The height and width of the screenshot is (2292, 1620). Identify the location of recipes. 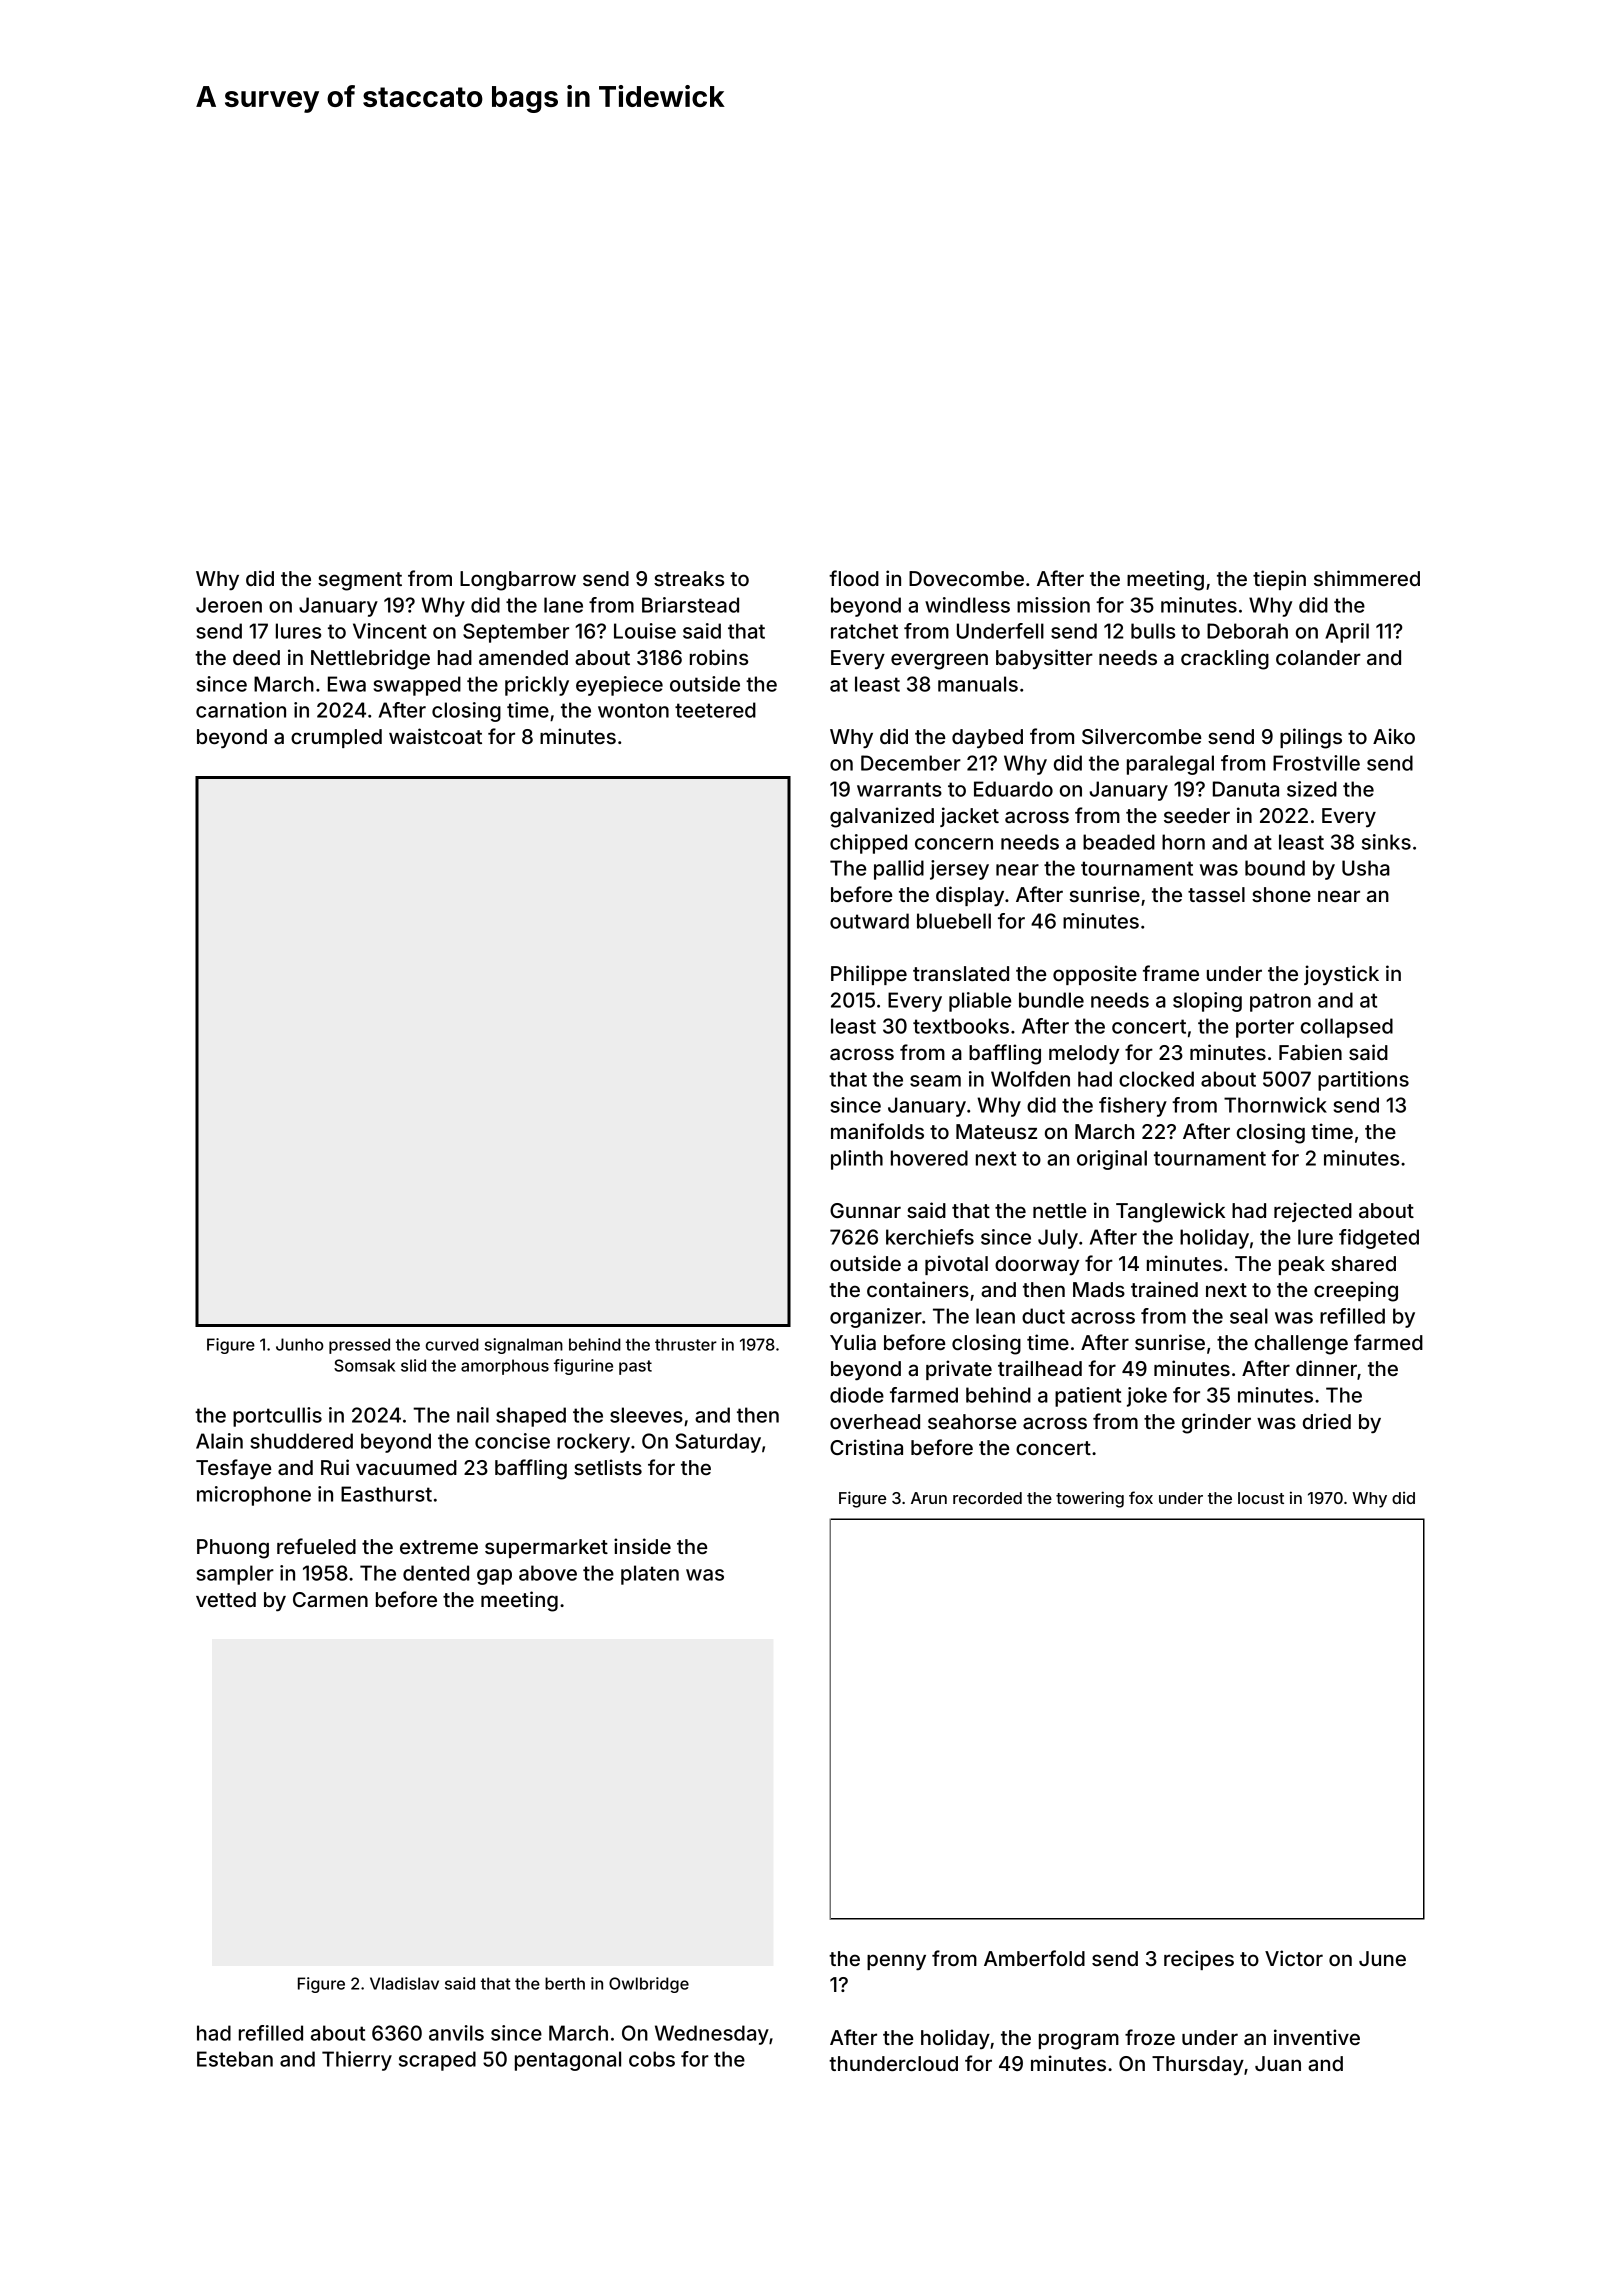
(1199, 1960).
